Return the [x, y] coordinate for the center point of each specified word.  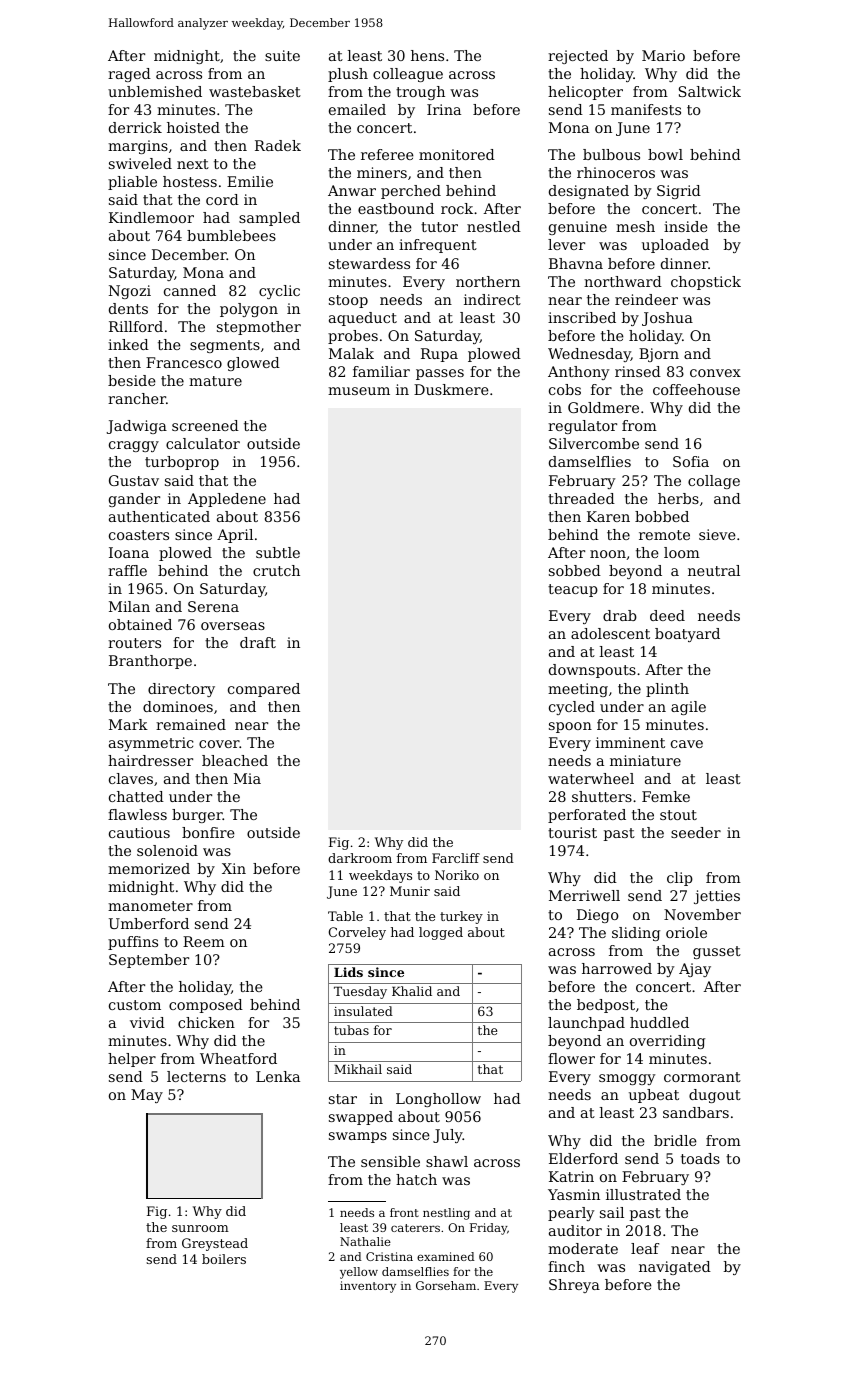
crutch [276, 570]
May [147, 1096]
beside [132, 380]
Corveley [357, 933]
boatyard [687, 635]
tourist [572, 832]
